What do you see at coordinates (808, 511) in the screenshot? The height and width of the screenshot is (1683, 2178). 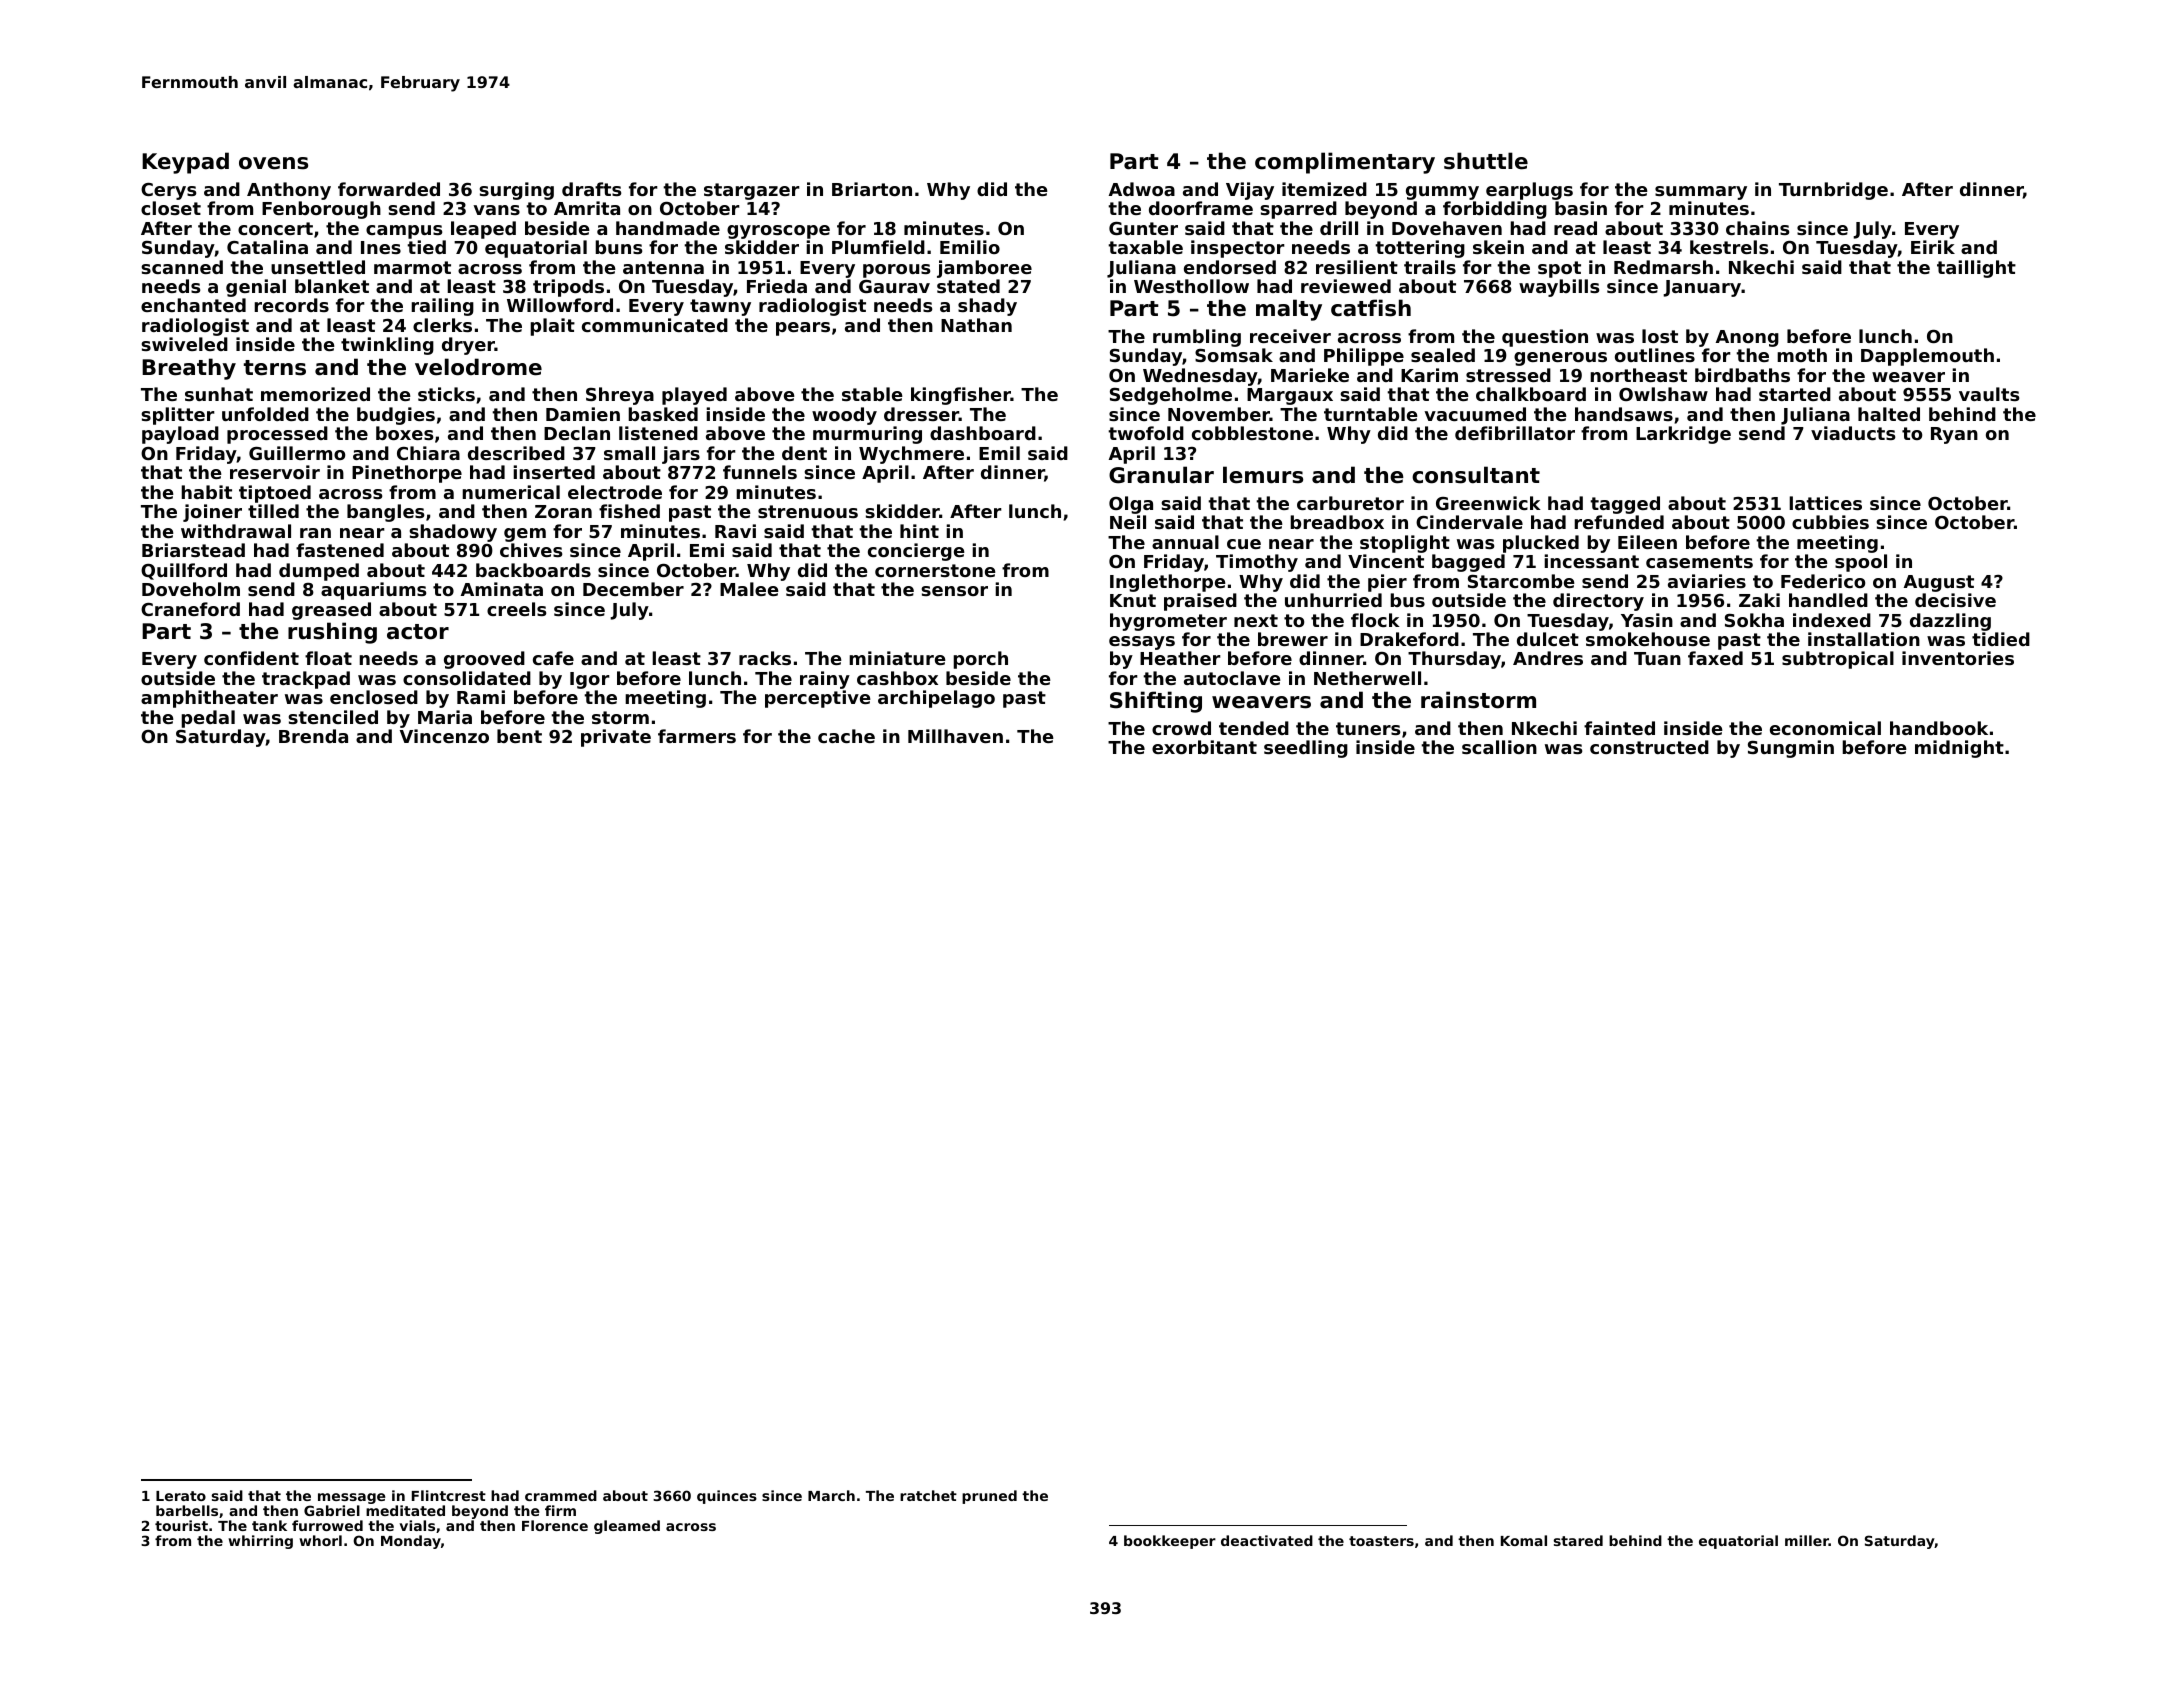 I see `strenuous` at bounding box center [808, 511].
